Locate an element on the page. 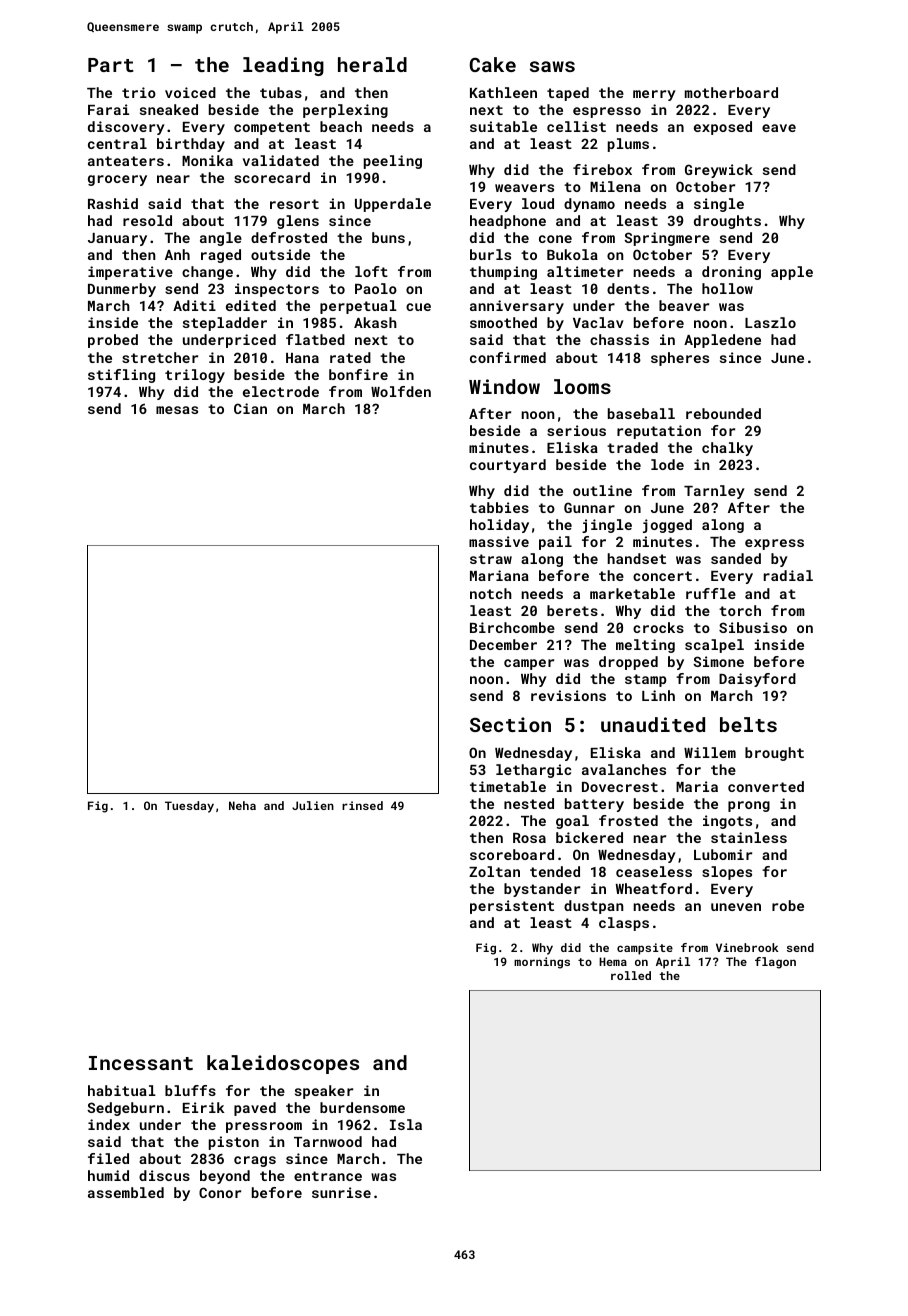  Tuesday is located at coordinates (189, 807).
